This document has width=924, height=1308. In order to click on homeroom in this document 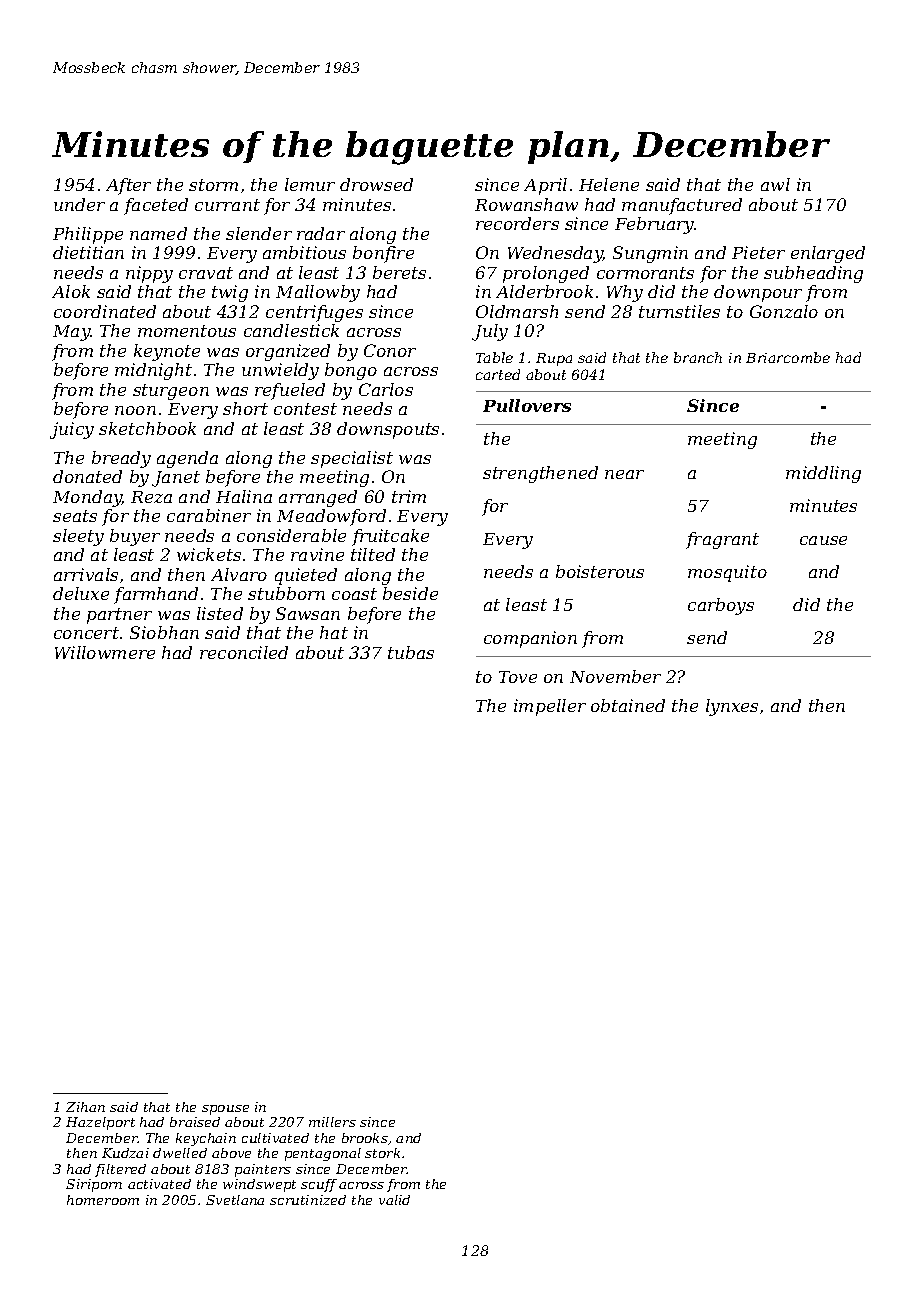, I will do `click(103, 1200)`.
